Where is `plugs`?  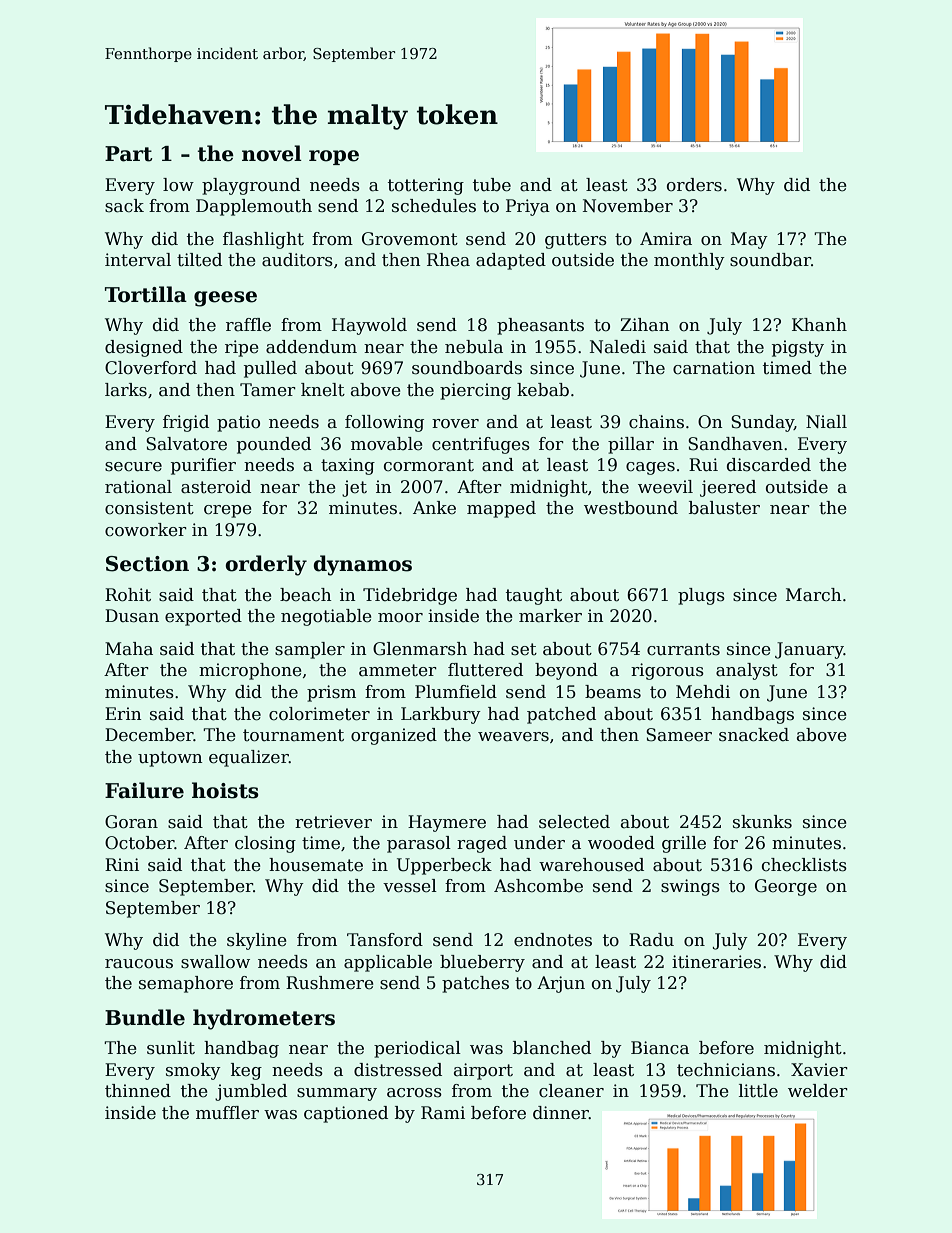 plugs is located at coordinates (701, 596).
